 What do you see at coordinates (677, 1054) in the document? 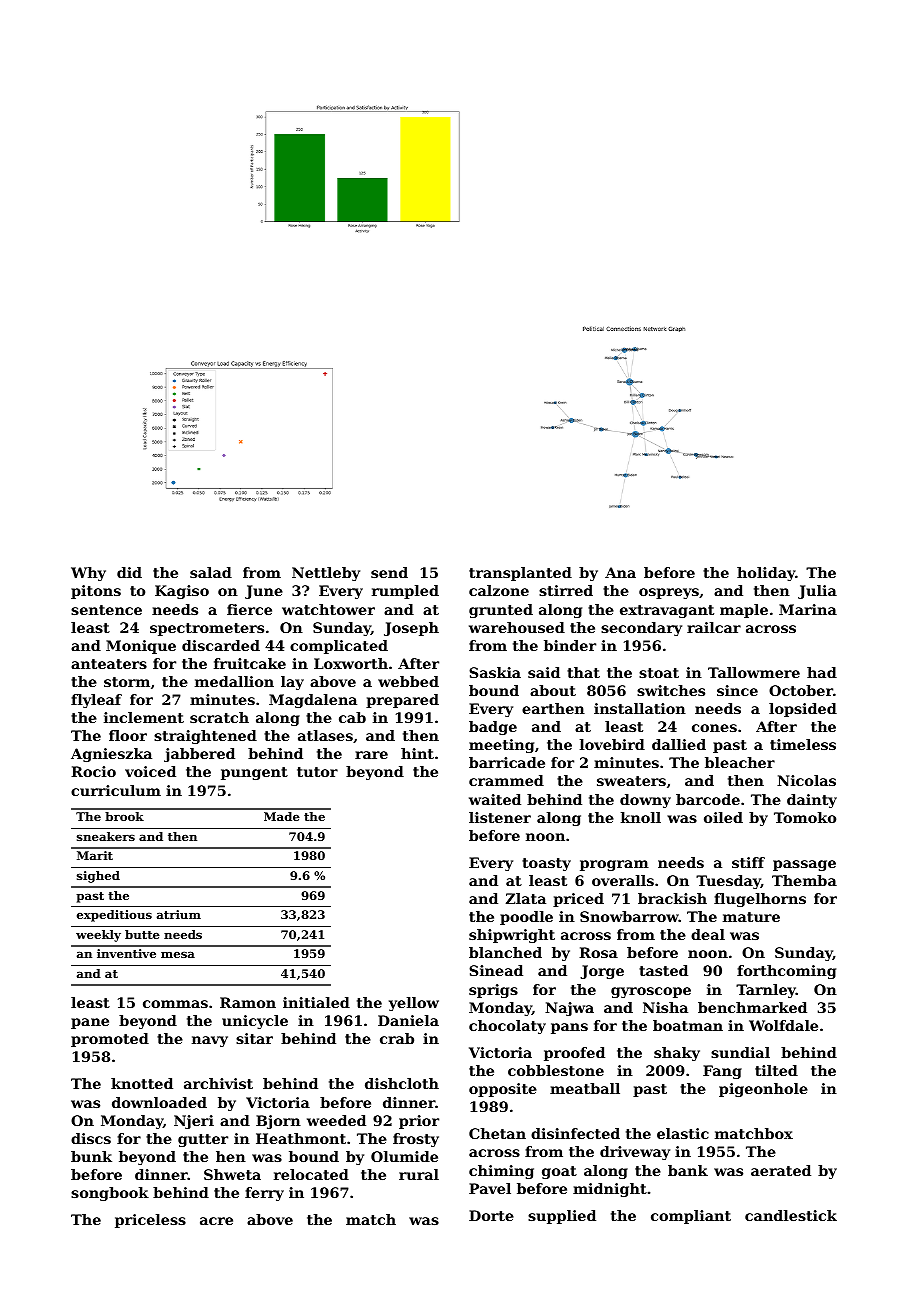
I see `shaky` at bounding box center [677, 1054].
